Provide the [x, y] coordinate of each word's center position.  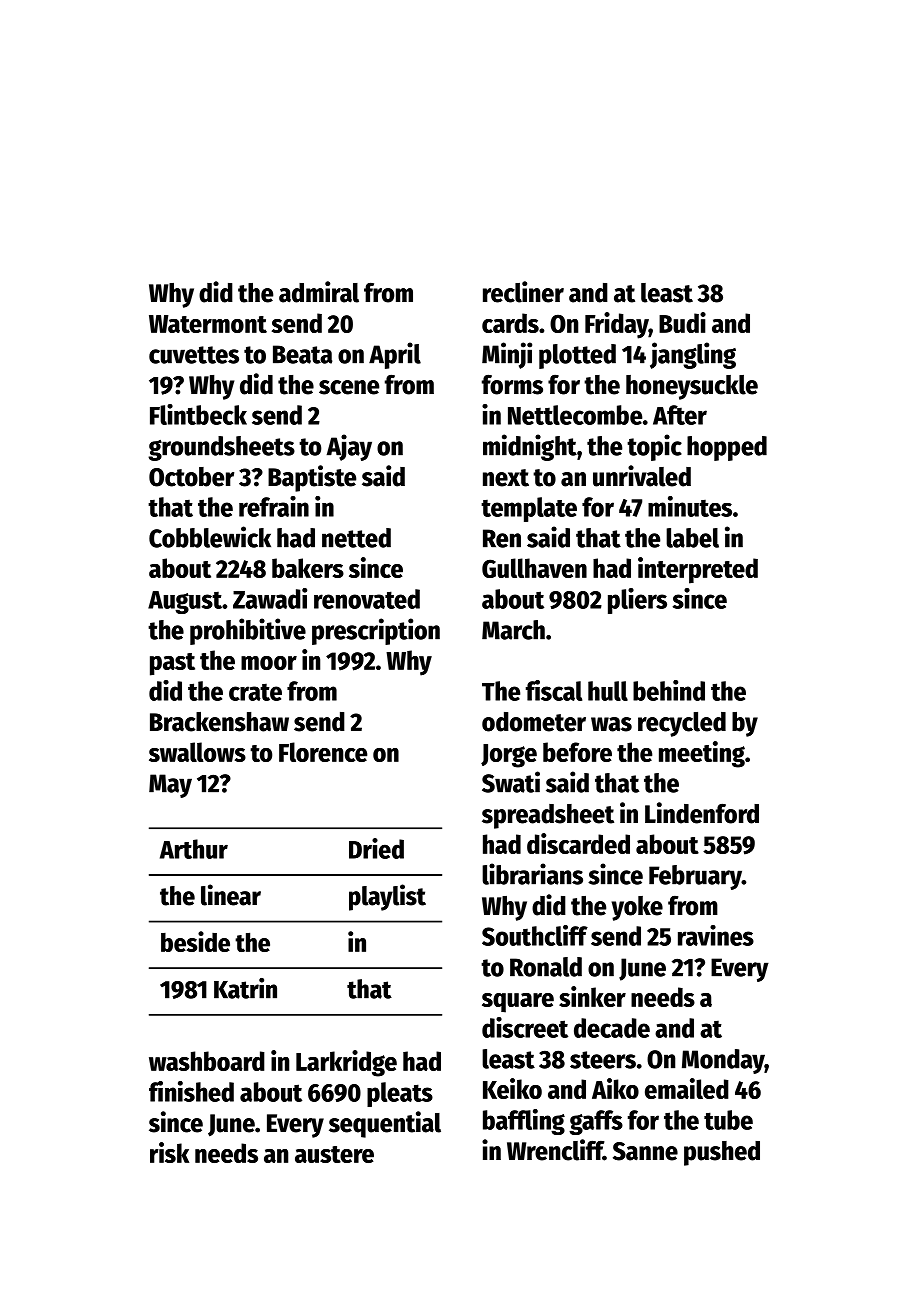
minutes [690, 506]
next [506, 478]
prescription [376, 631]
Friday [617, 325]
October [191, 477]
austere [334, 1154]
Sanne [645, 1151]
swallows [197, 752]
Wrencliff [555, 1150]
